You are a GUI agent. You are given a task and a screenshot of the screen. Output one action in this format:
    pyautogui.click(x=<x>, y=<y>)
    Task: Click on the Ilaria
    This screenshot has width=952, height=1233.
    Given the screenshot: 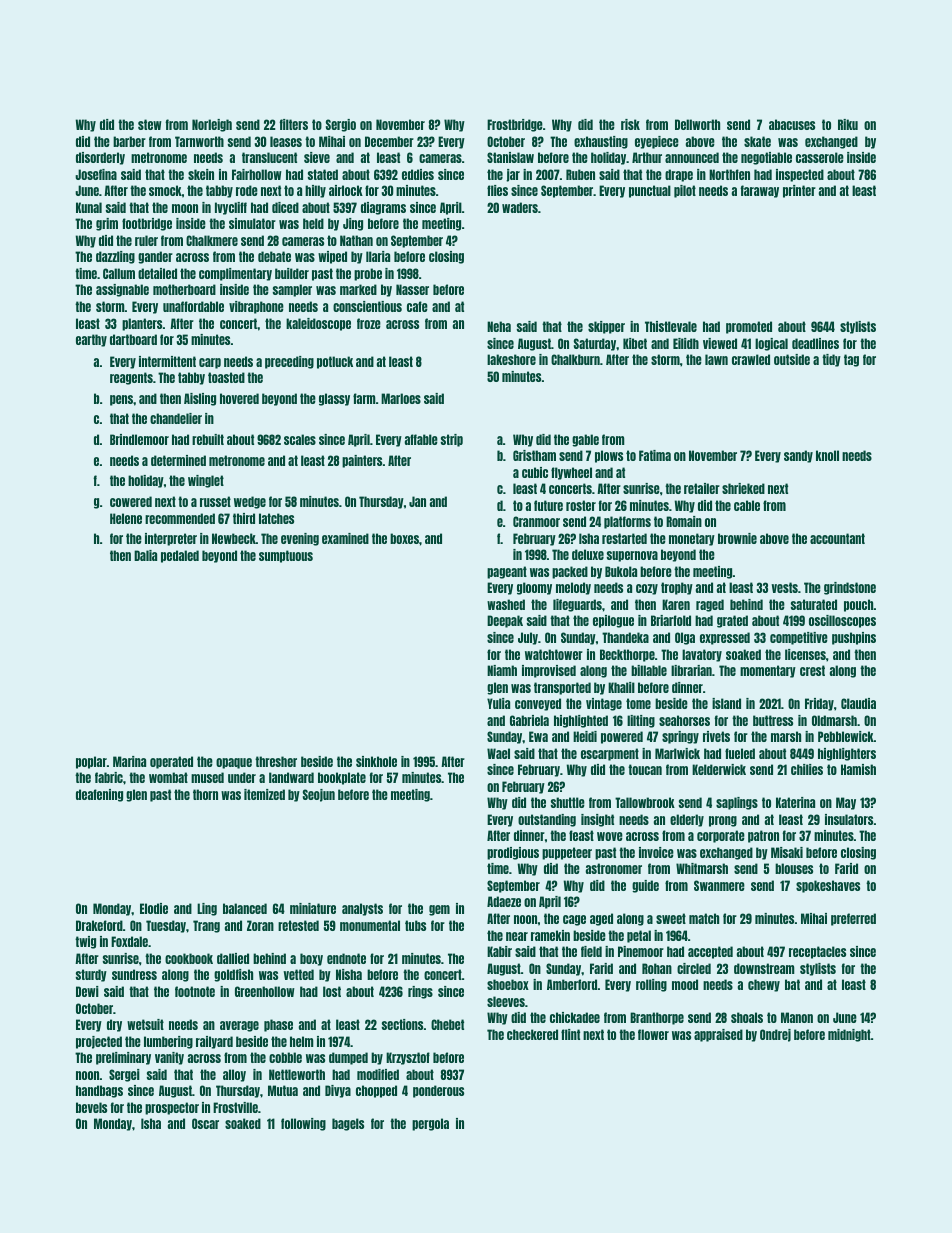 What is the action you would take?
    pyautogui.click(x=378, y=256)
